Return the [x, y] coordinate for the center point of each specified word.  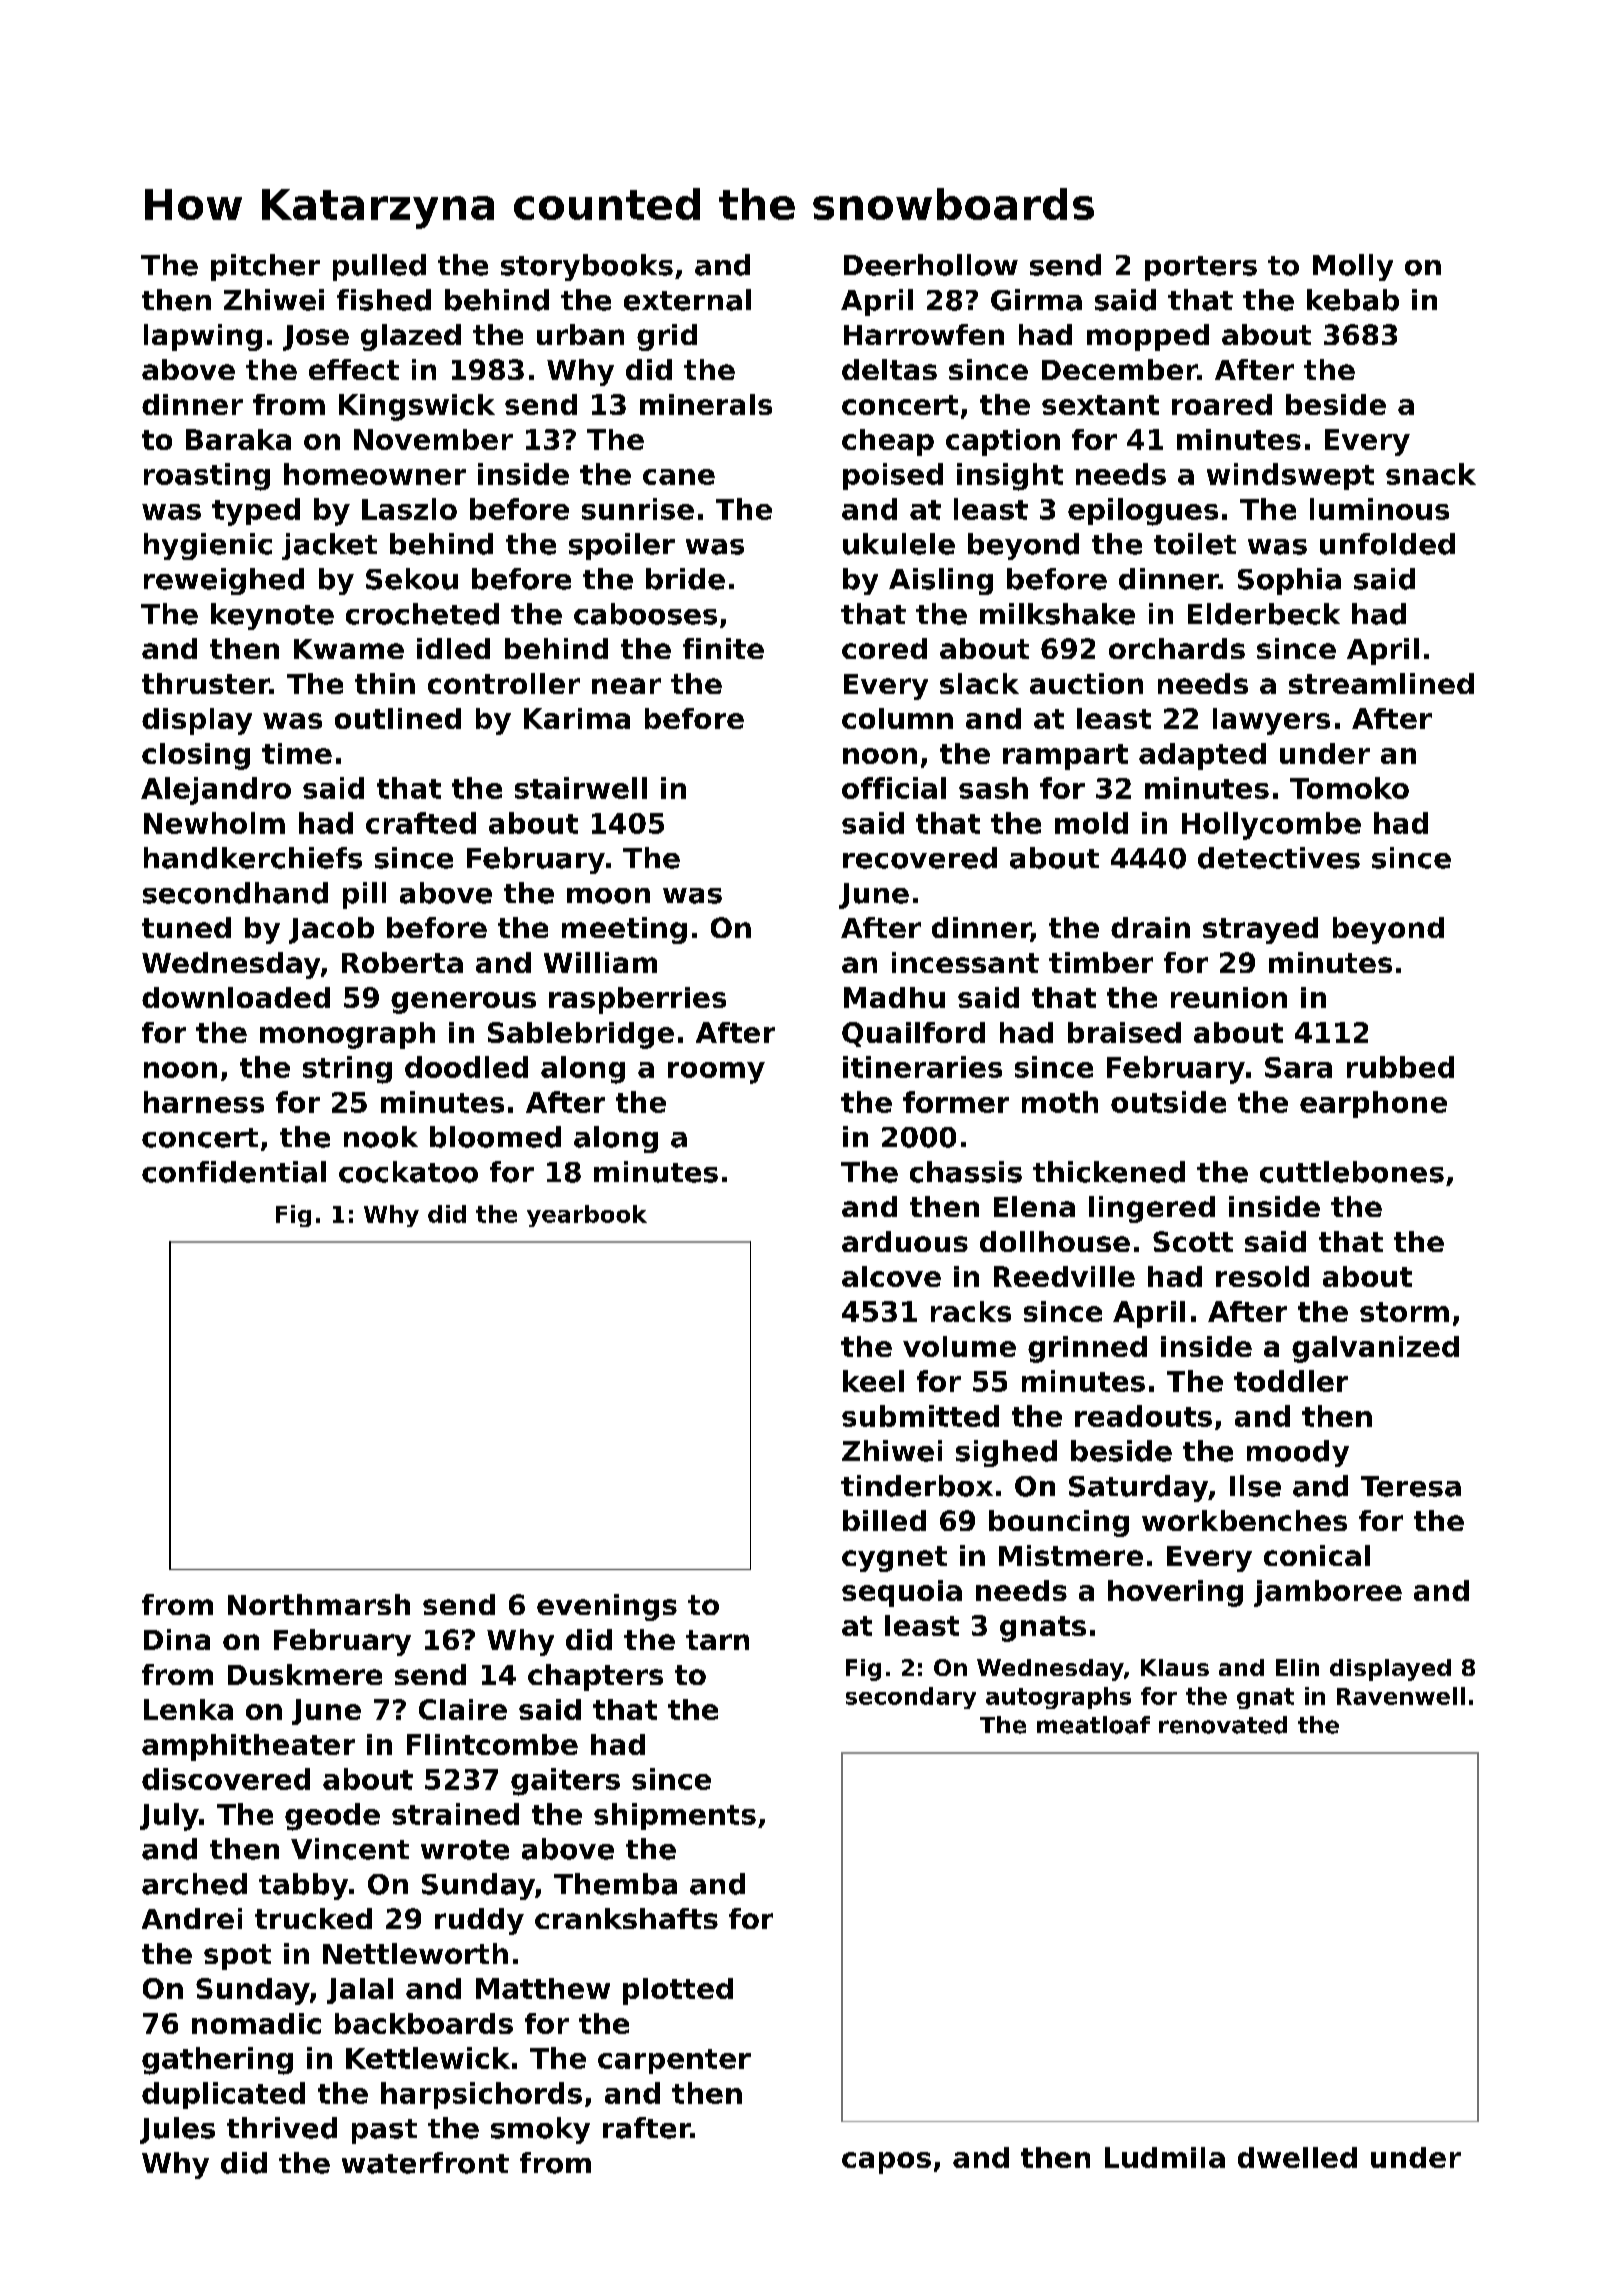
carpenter [674, 2061]
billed [884, 1520]
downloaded [236, 997]
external [687, 300]
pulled [379, 267]
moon [608, 896]
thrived [282, 2128]
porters [1201, 268]
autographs [1058, 1698]
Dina [177, 1639]
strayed [1260, 930]
